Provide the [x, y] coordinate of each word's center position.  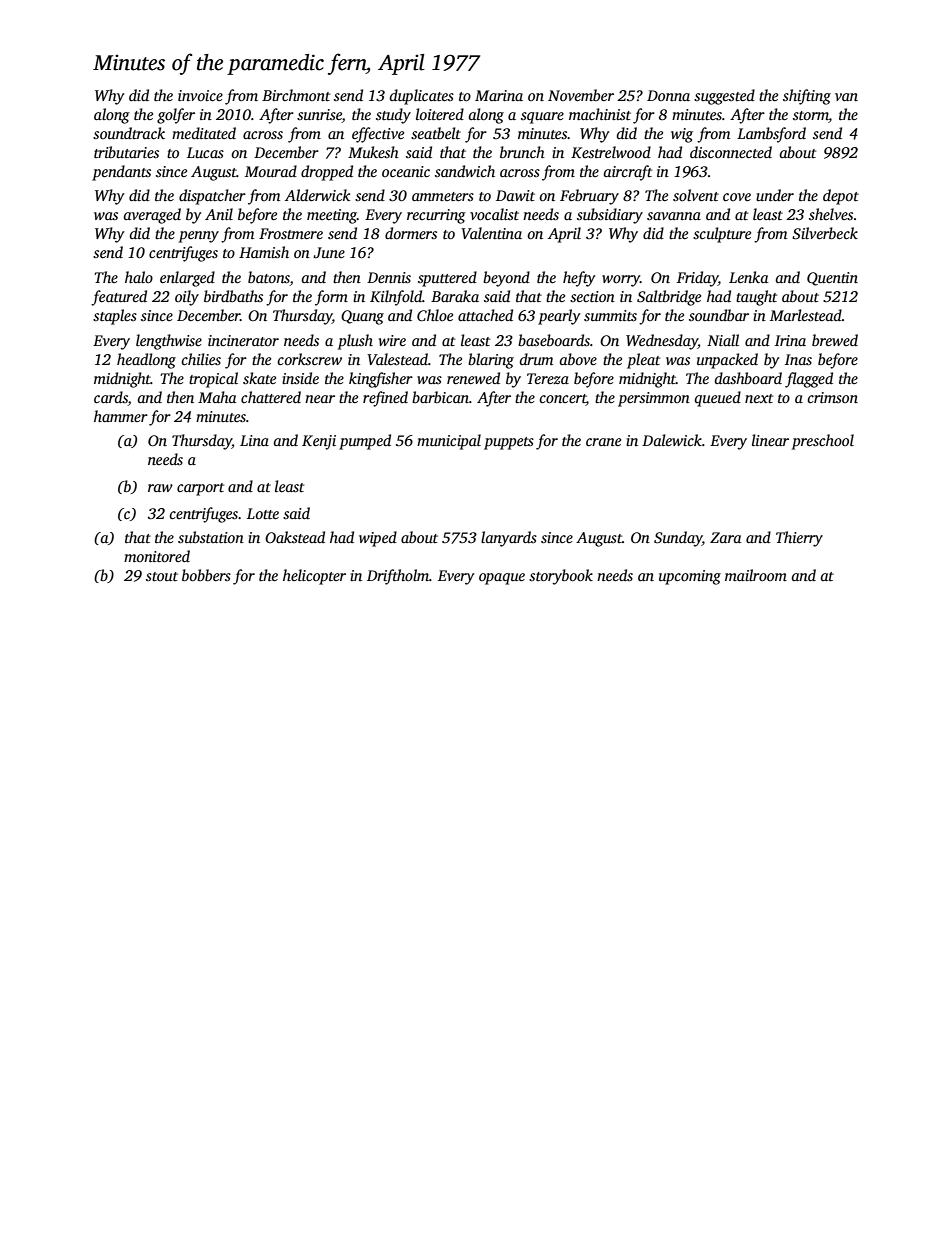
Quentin [832, 279]
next [759, 398]
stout [162, 576]
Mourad [271, 171]
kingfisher [381, 380]
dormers [411, 233]
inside [300, 378]
